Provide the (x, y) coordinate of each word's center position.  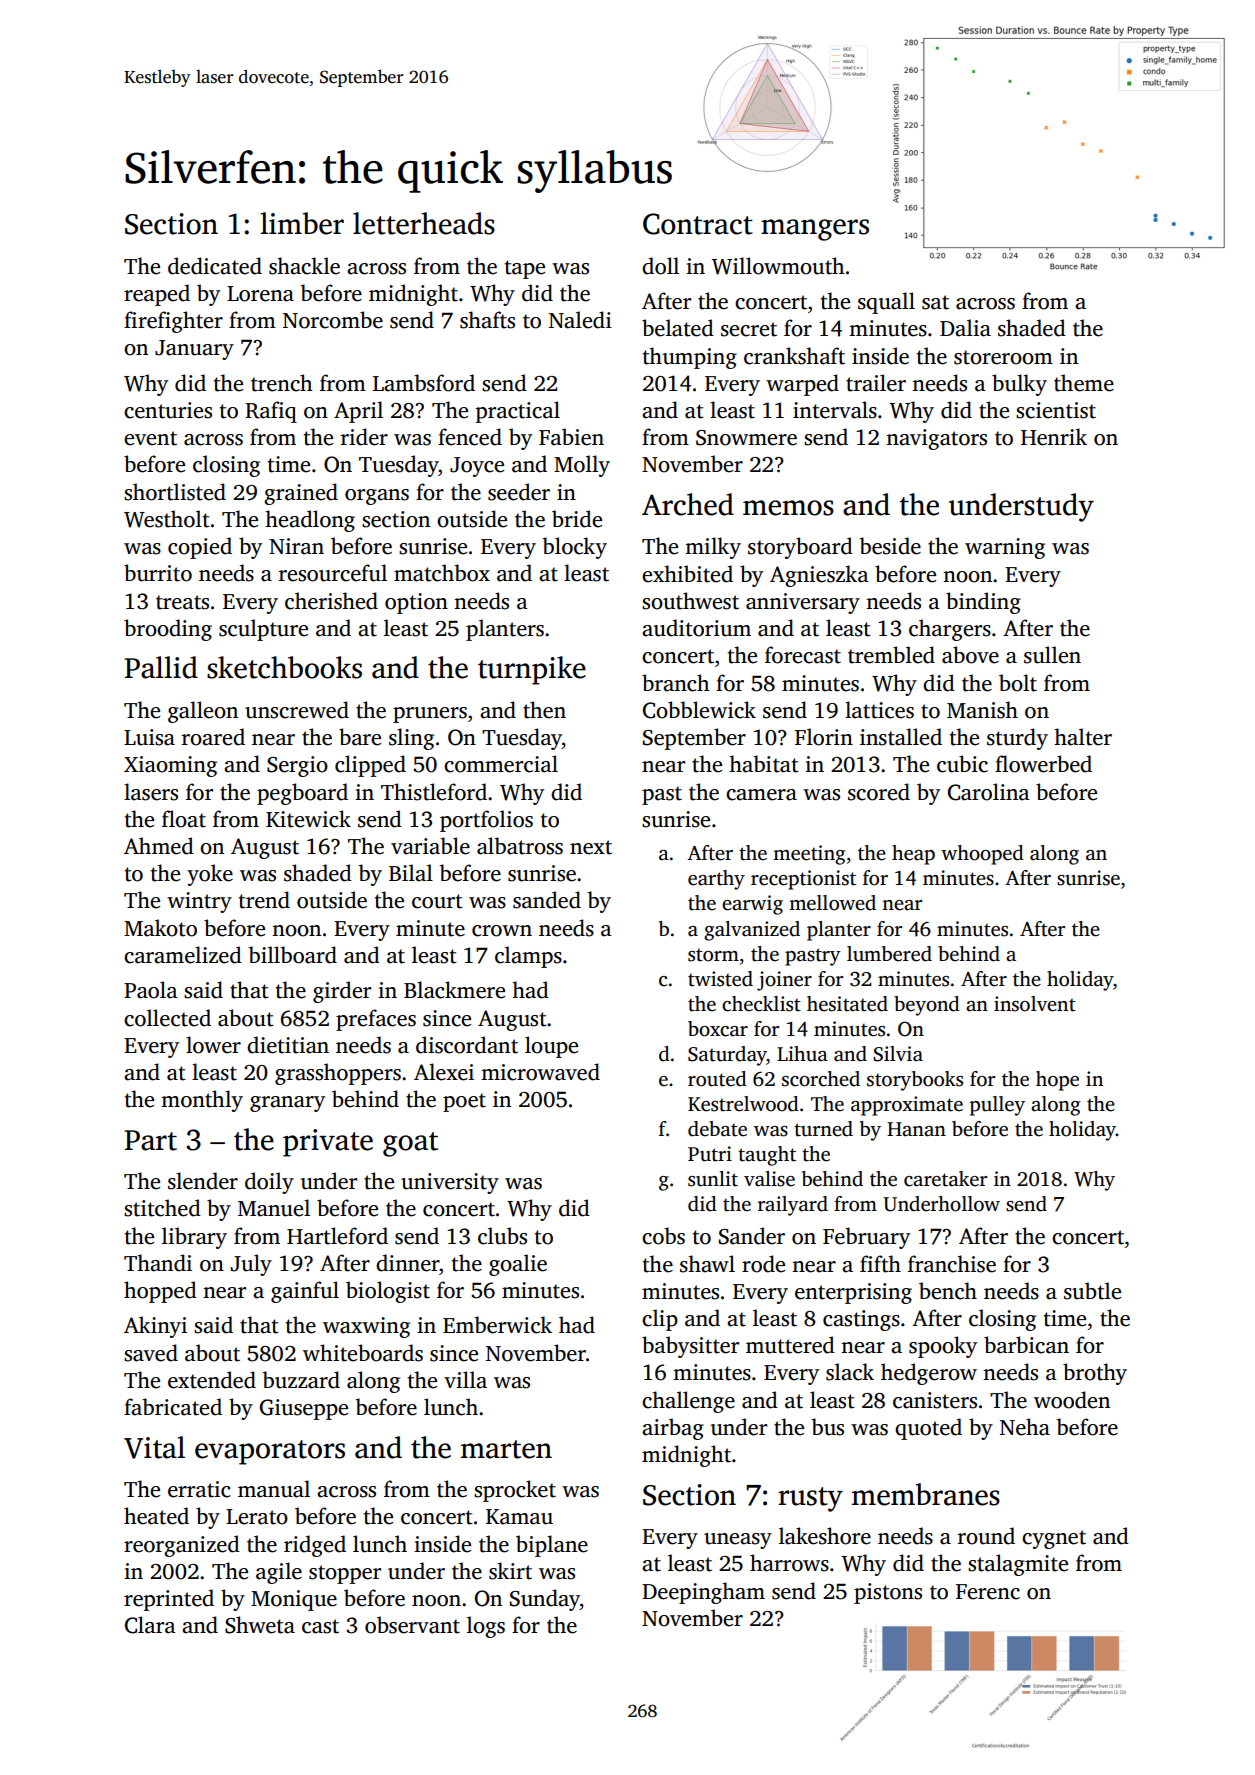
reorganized (182, 1546)
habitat (764, 764)
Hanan (916, 1129)
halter (1083, 737)
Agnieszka (819, 576)
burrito (158, 573)
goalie (518, 1265)
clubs (502, 1236)
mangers (815, 230)
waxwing (366, 1327)
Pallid (161, 667)
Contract (698, 224)
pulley (997, 1106)
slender (203, 1181)
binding (983, 603)
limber (302, 223)
